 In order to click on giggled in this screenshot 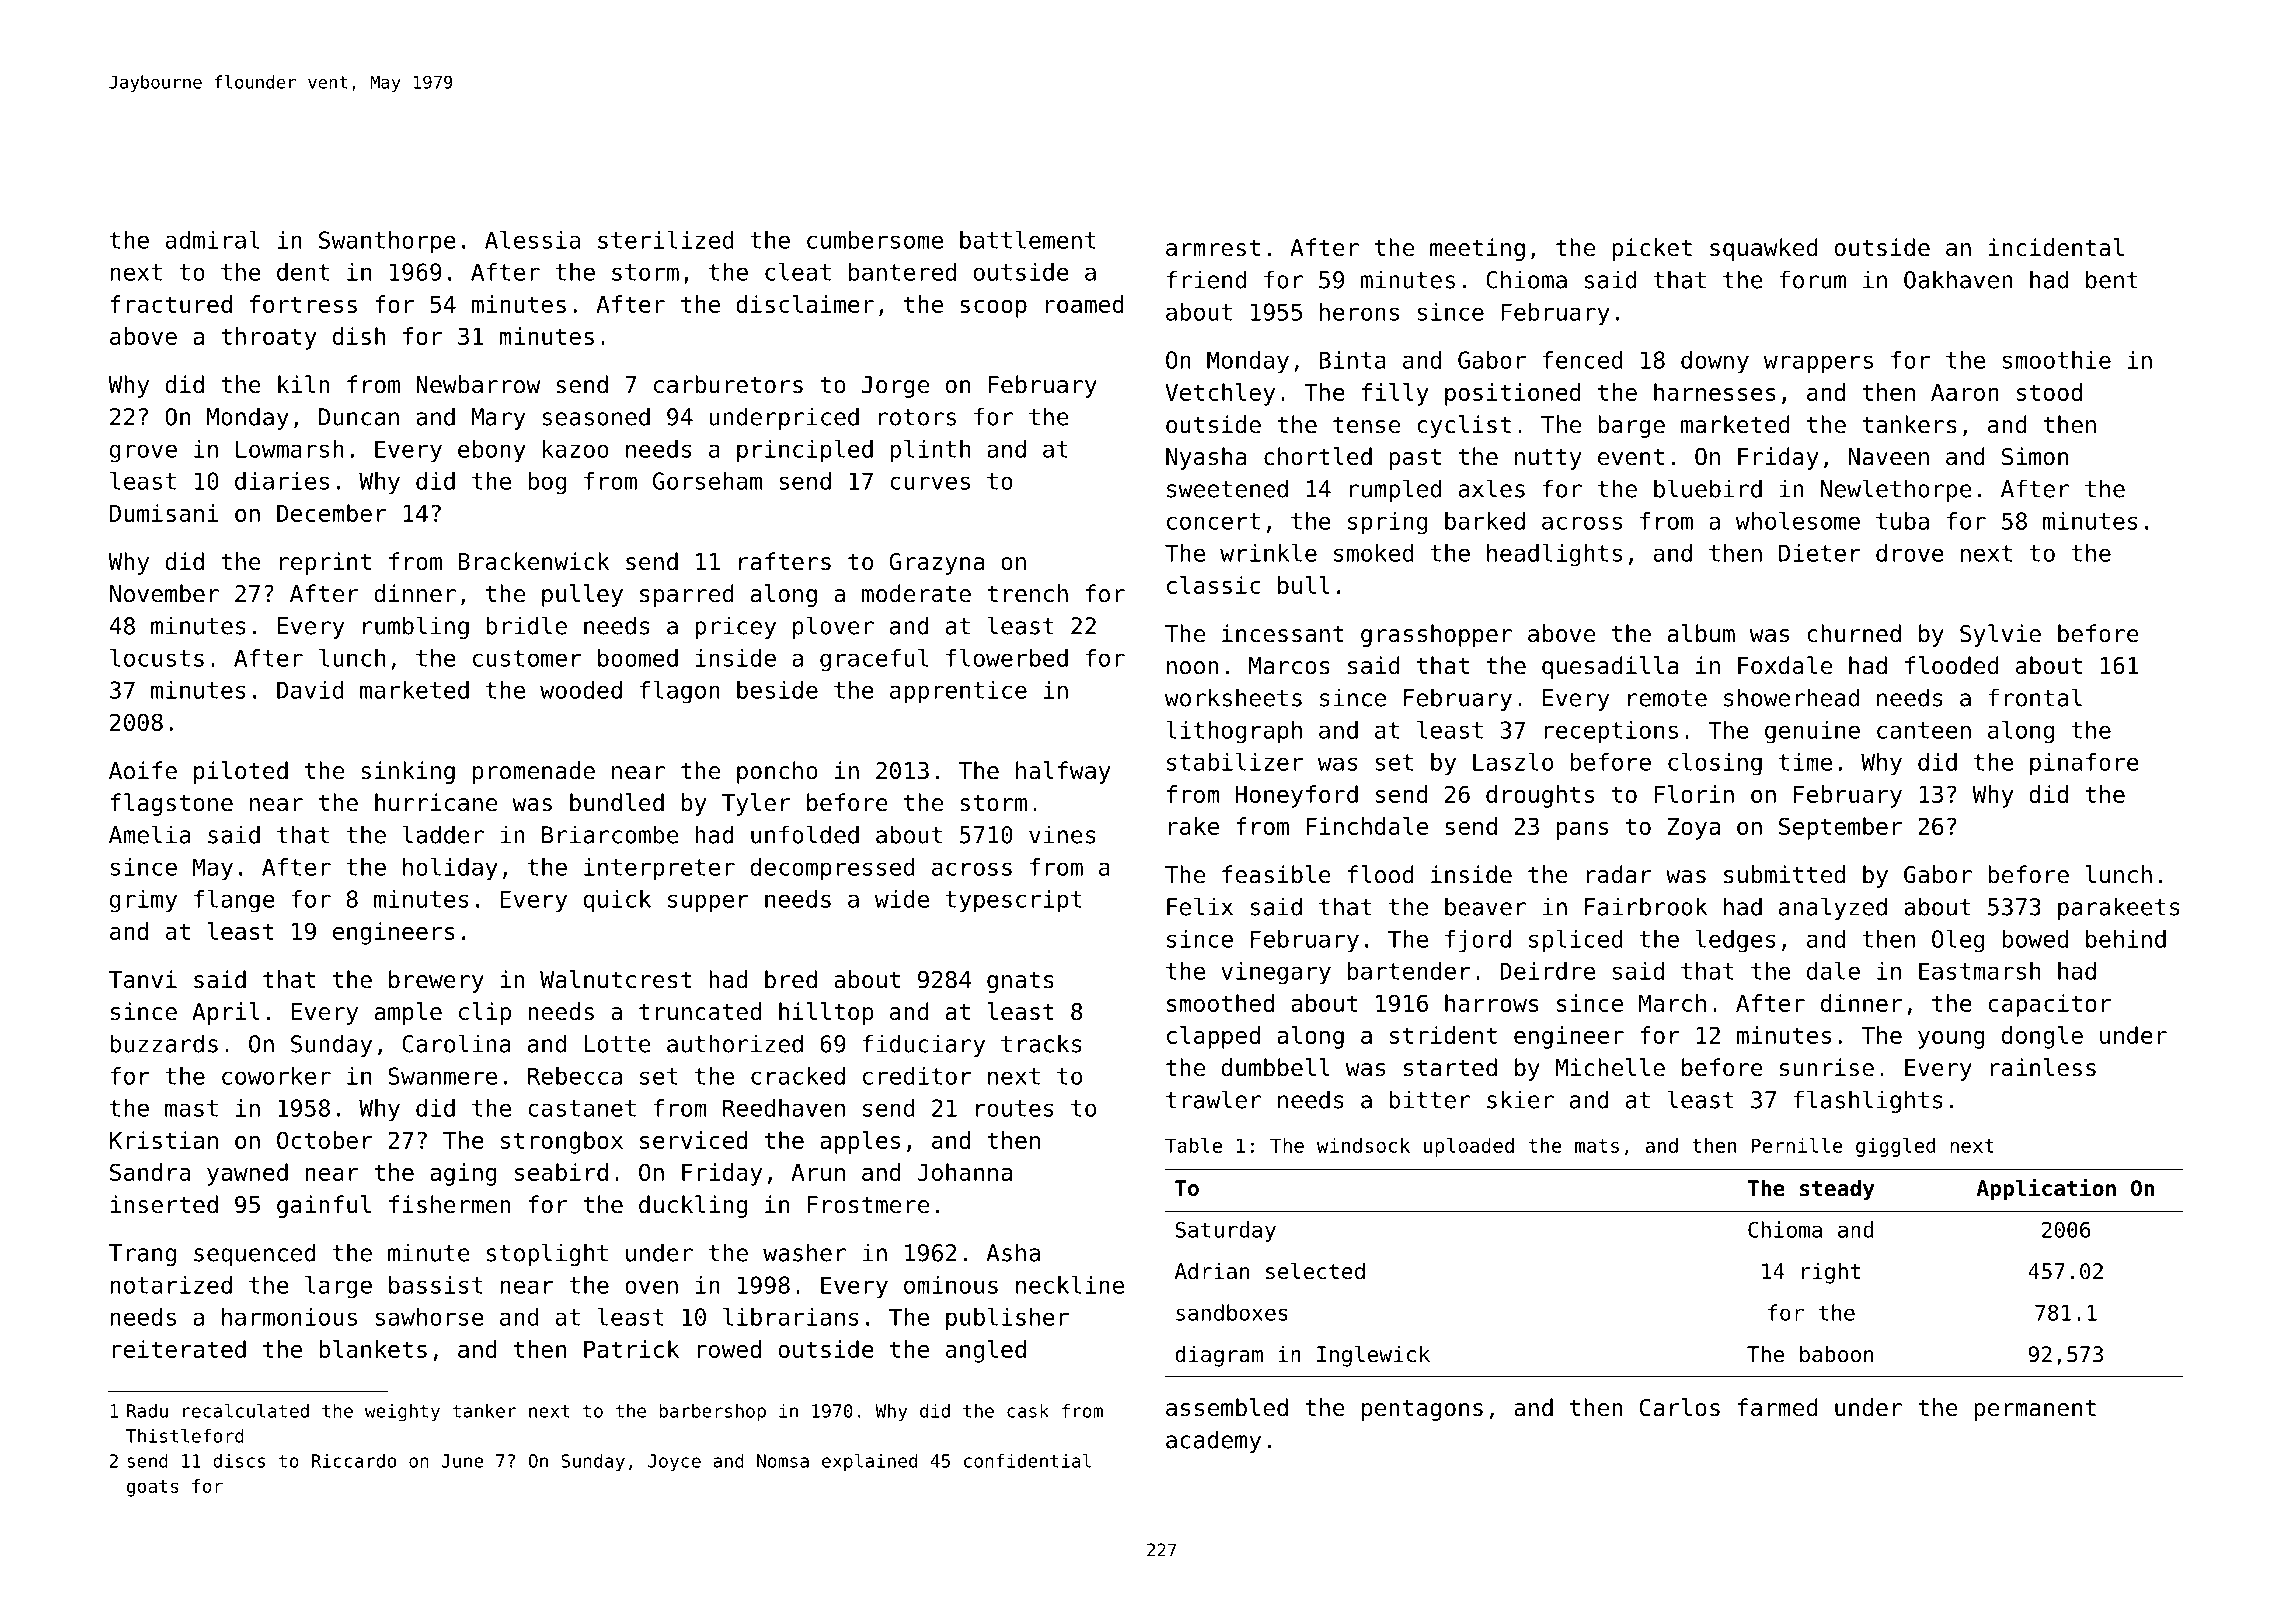, I will do `click(1895, 1147)`.
